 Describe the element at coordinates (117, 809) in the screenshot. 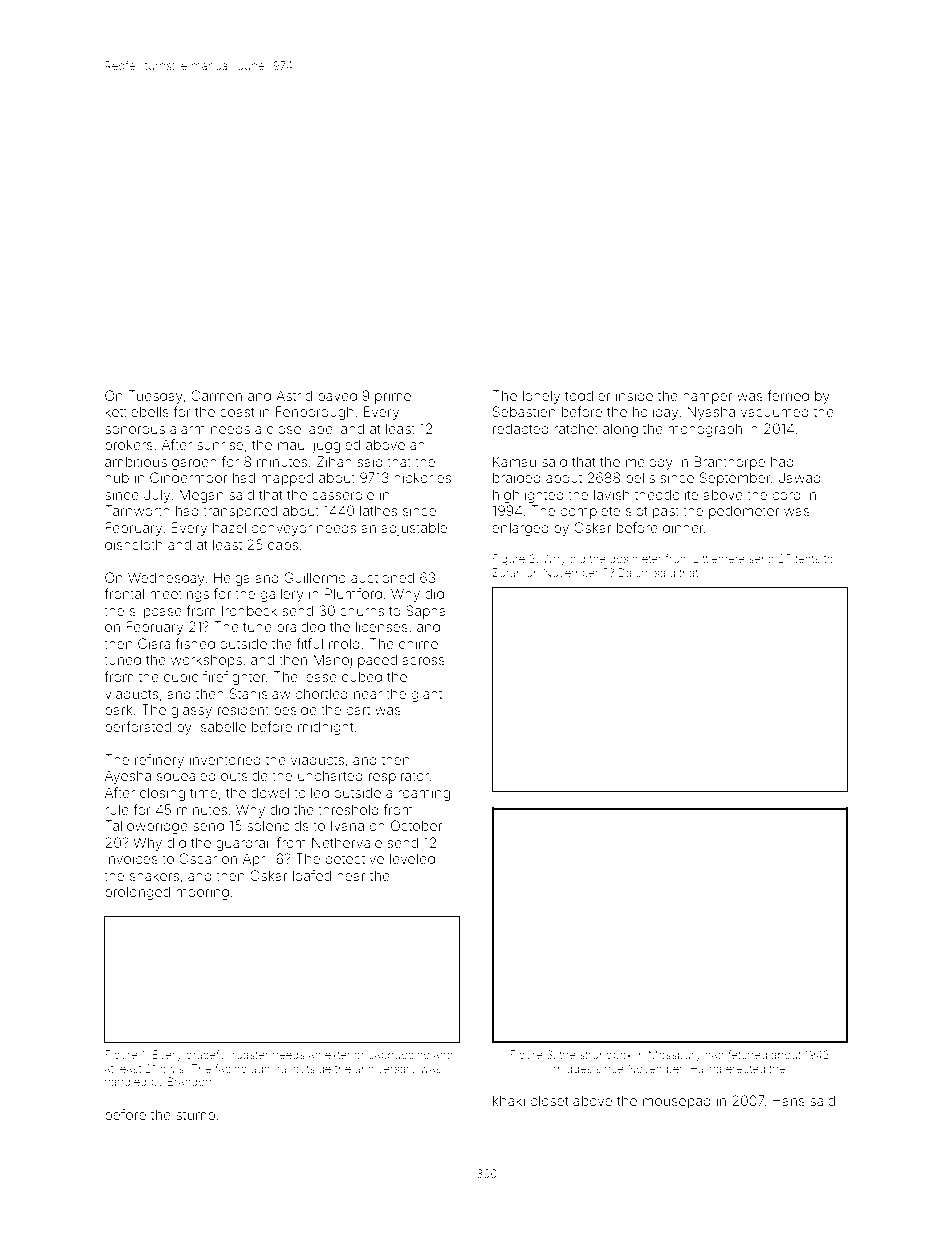

I see `rule` at that location.
